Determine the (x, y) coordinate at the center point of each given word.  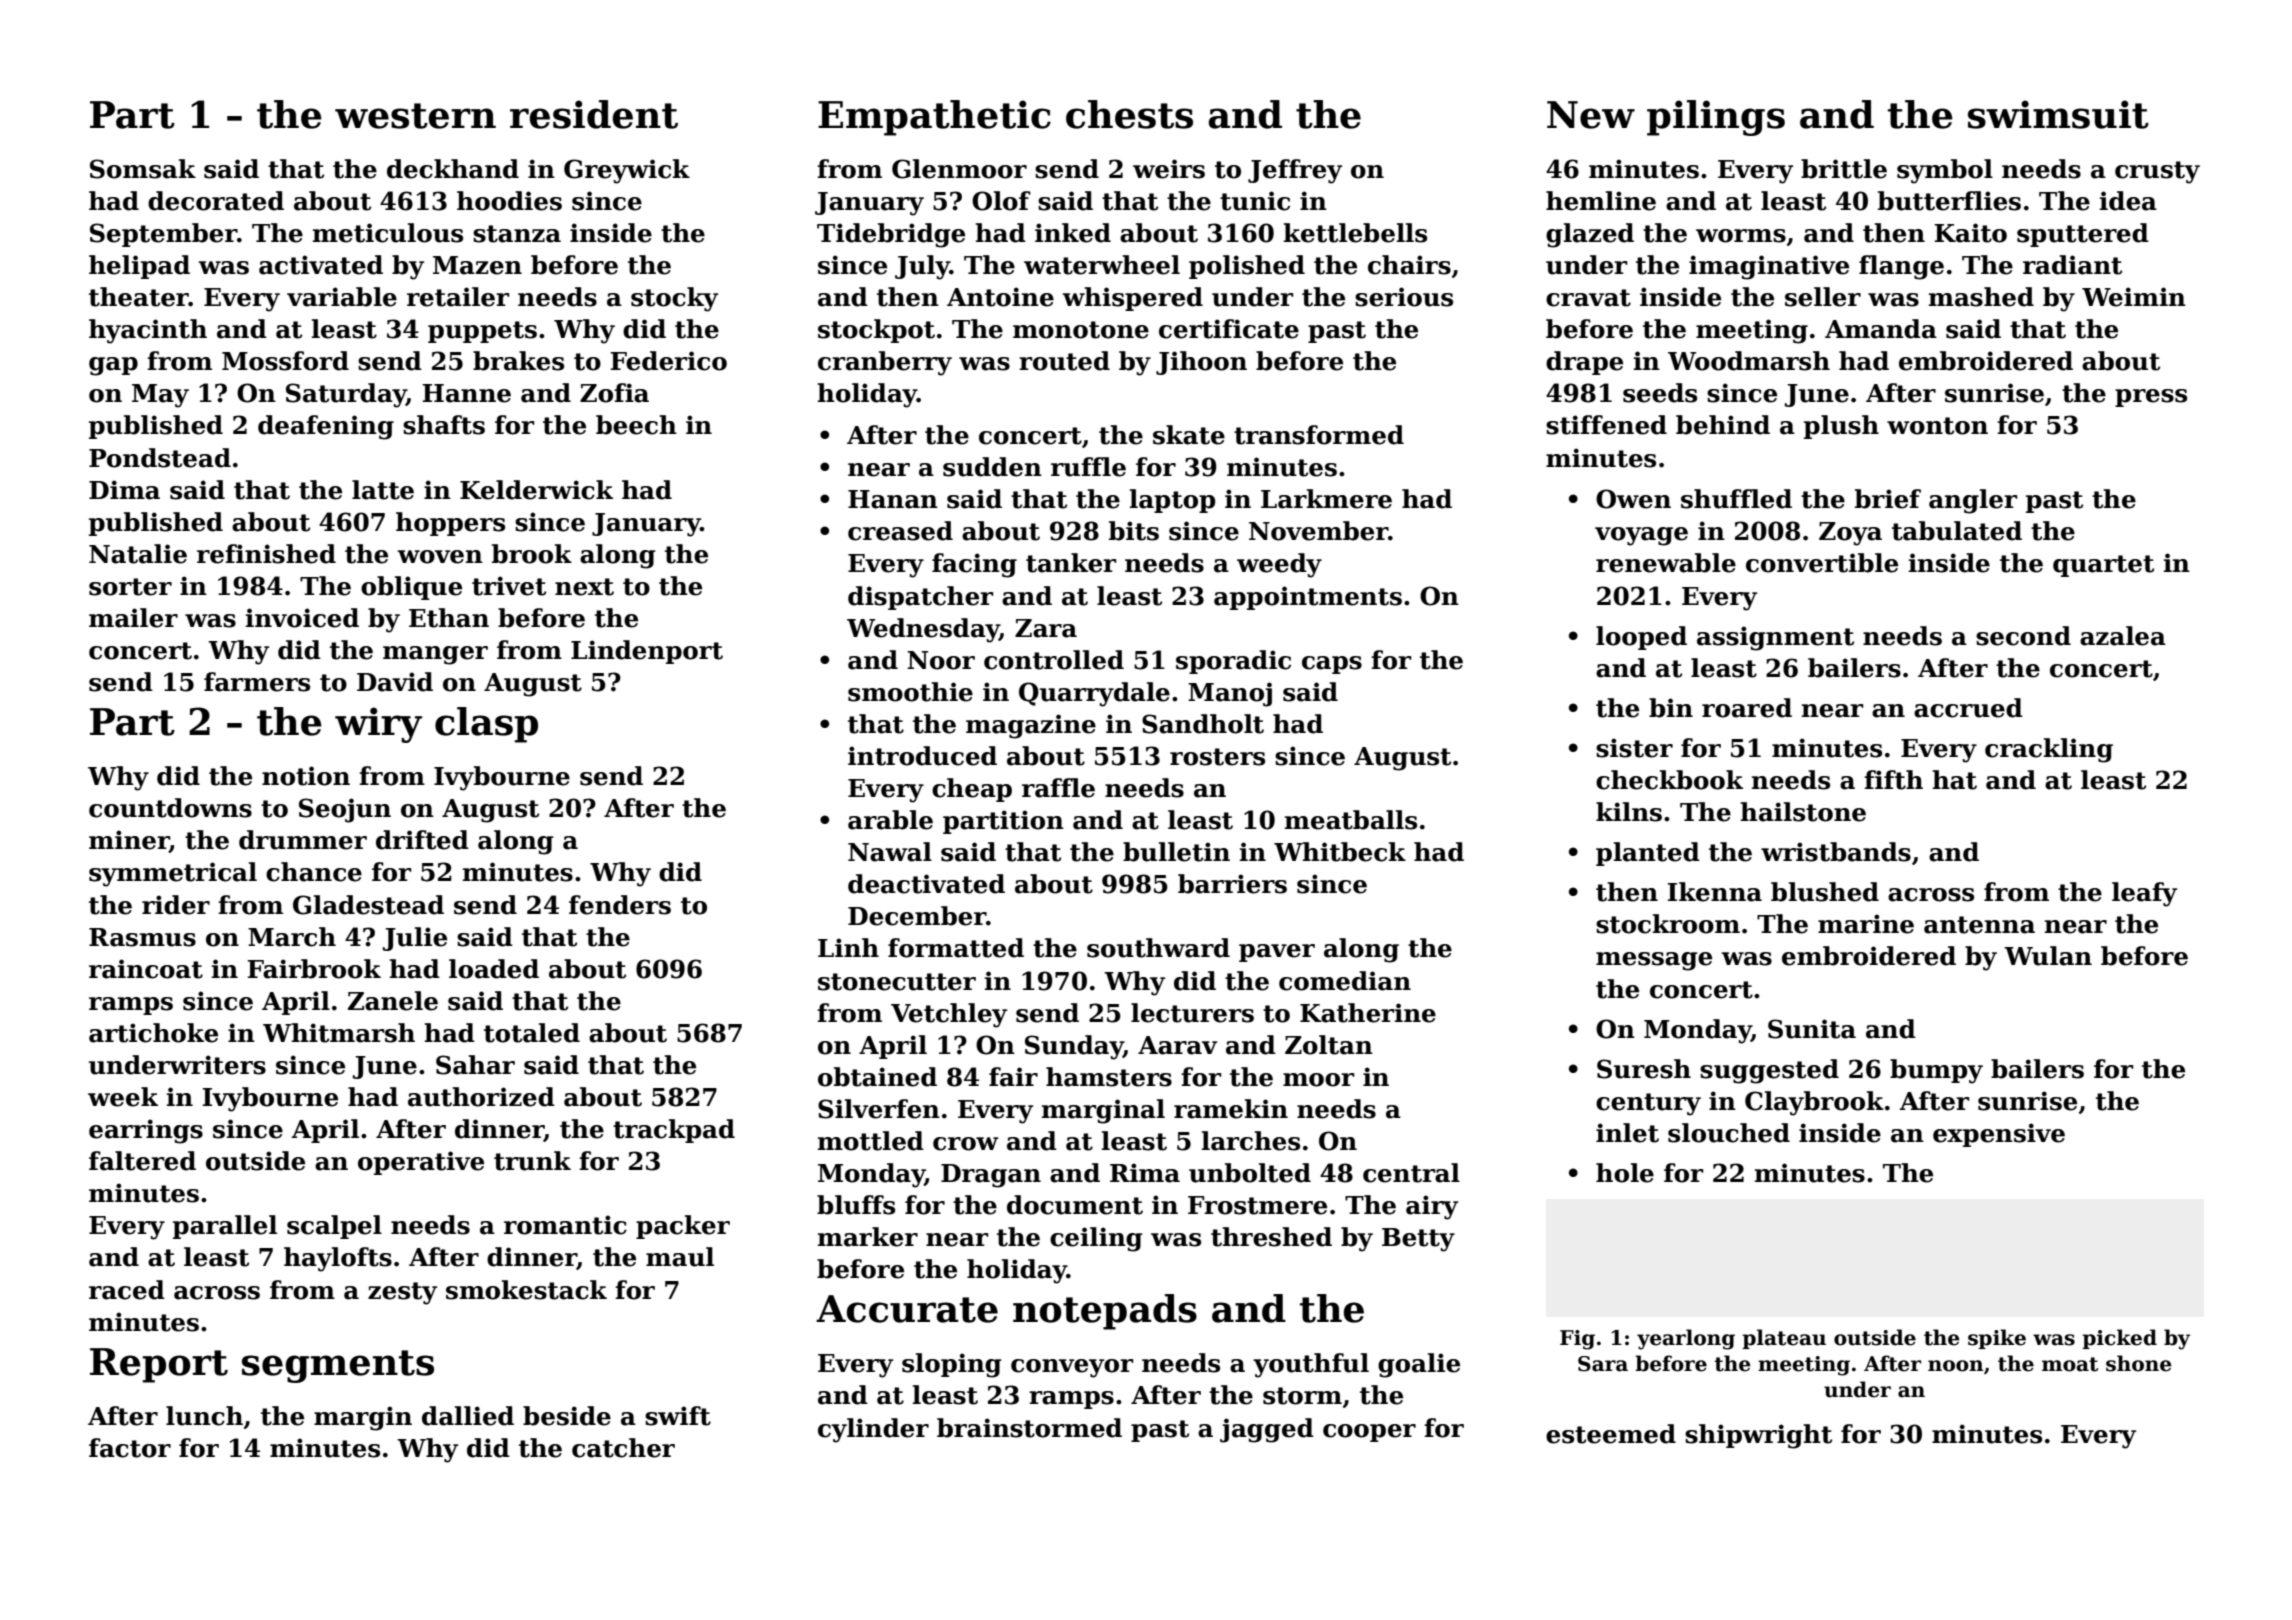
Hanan (893, 499)
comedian (1345, 981)
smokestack (526, 1290)
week (123, 1097)
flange (1901, 267)
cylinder (873, 1430)
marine (1866, 924)
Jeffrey (1295, 171)
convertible (1822, 563)
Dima (124, 490)
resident (594, 114)
